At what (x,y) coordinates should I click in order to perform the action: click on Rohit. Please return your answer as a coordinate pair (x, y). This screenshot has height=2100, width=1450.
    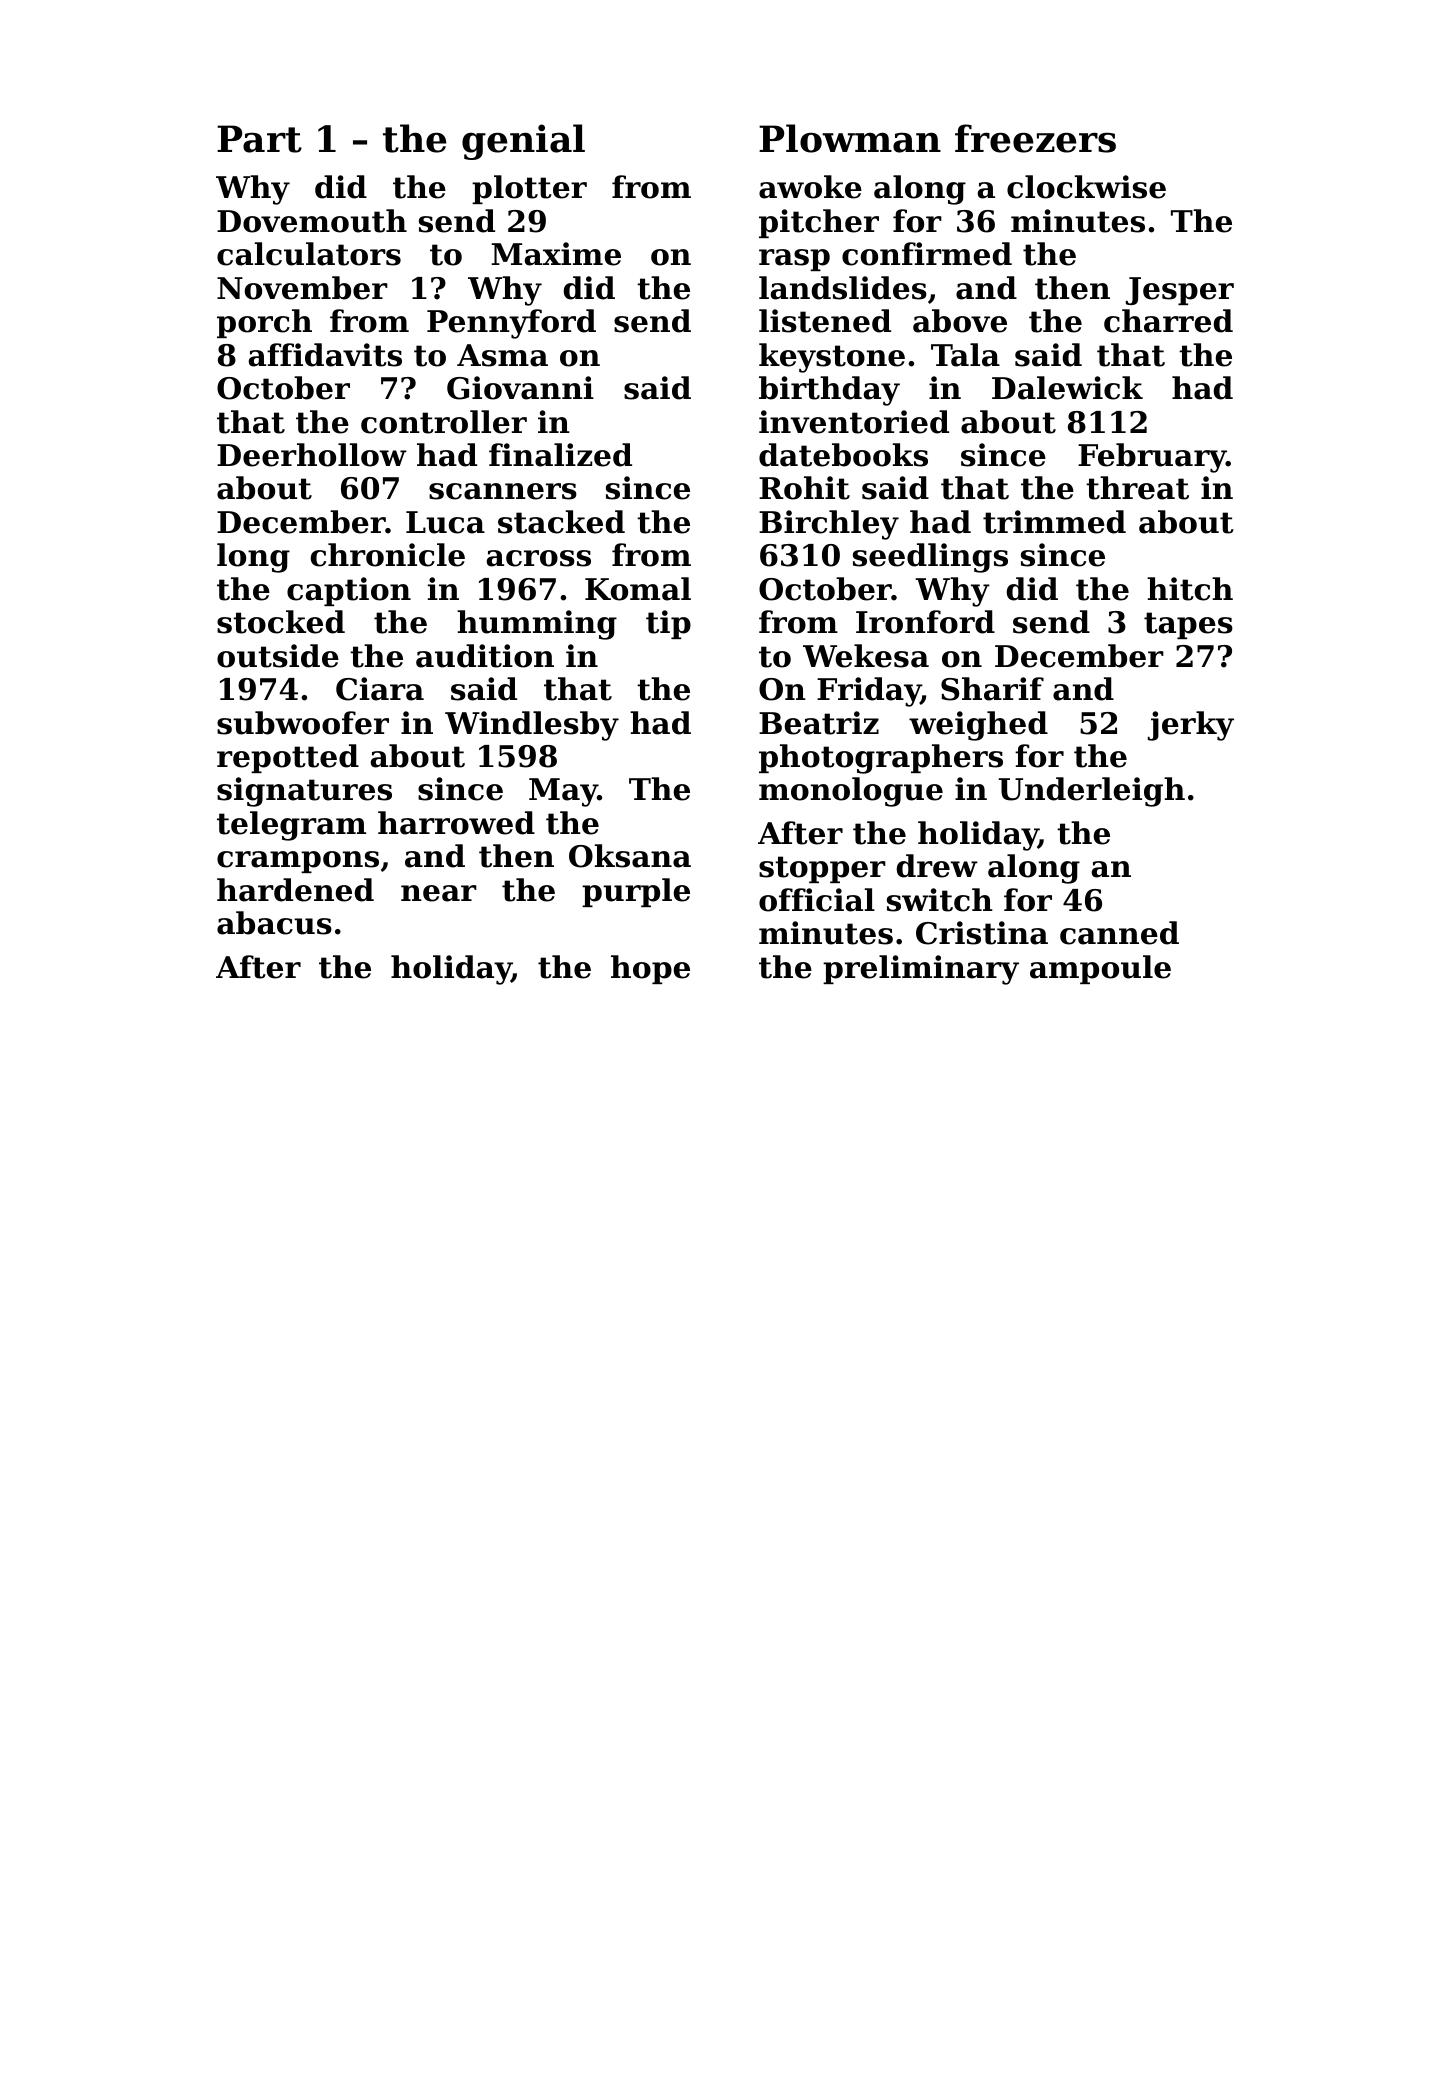
    Looking at the image, I should click on (804, 488).
